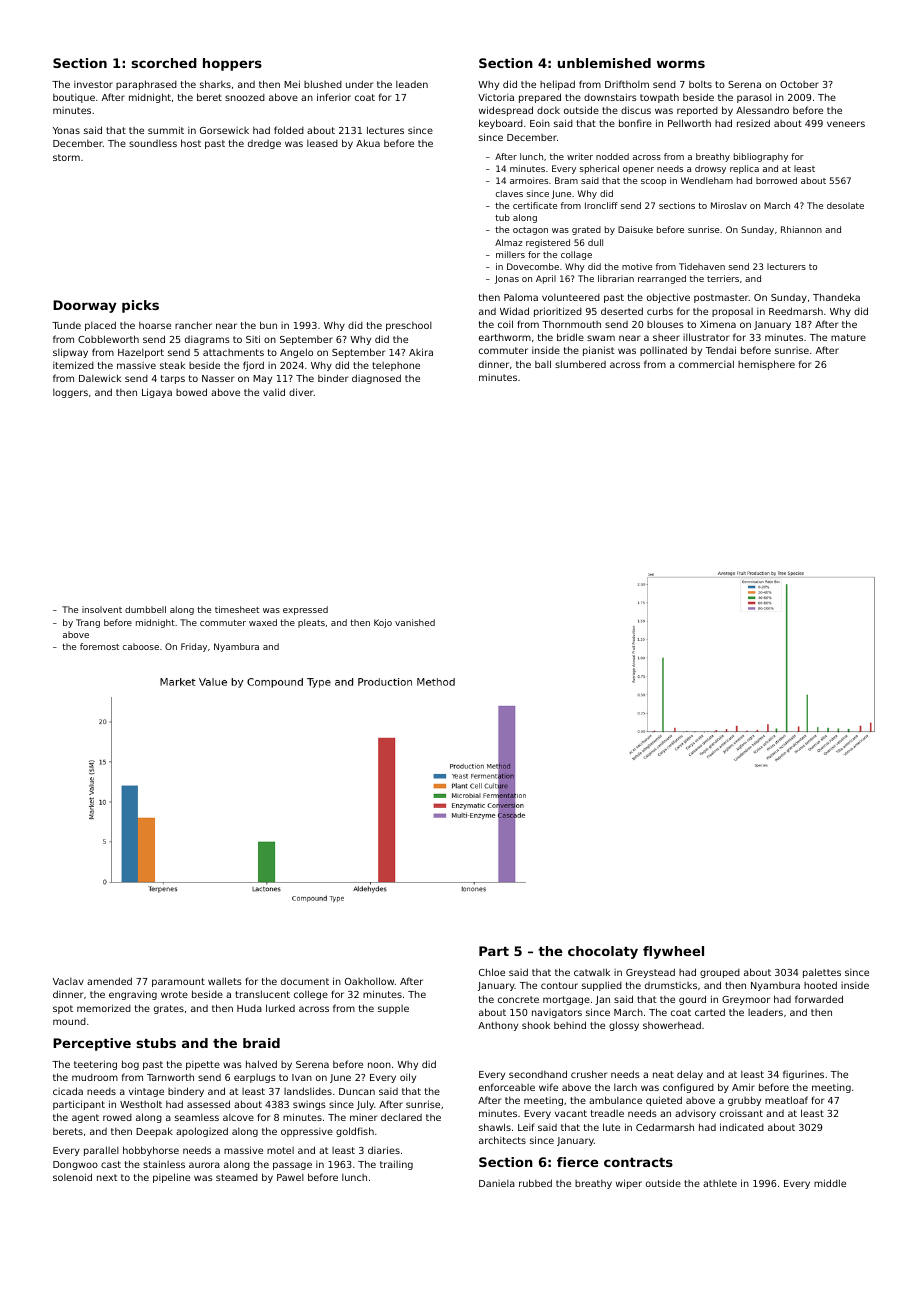  I want to click on loggers, so click(70, 393).
